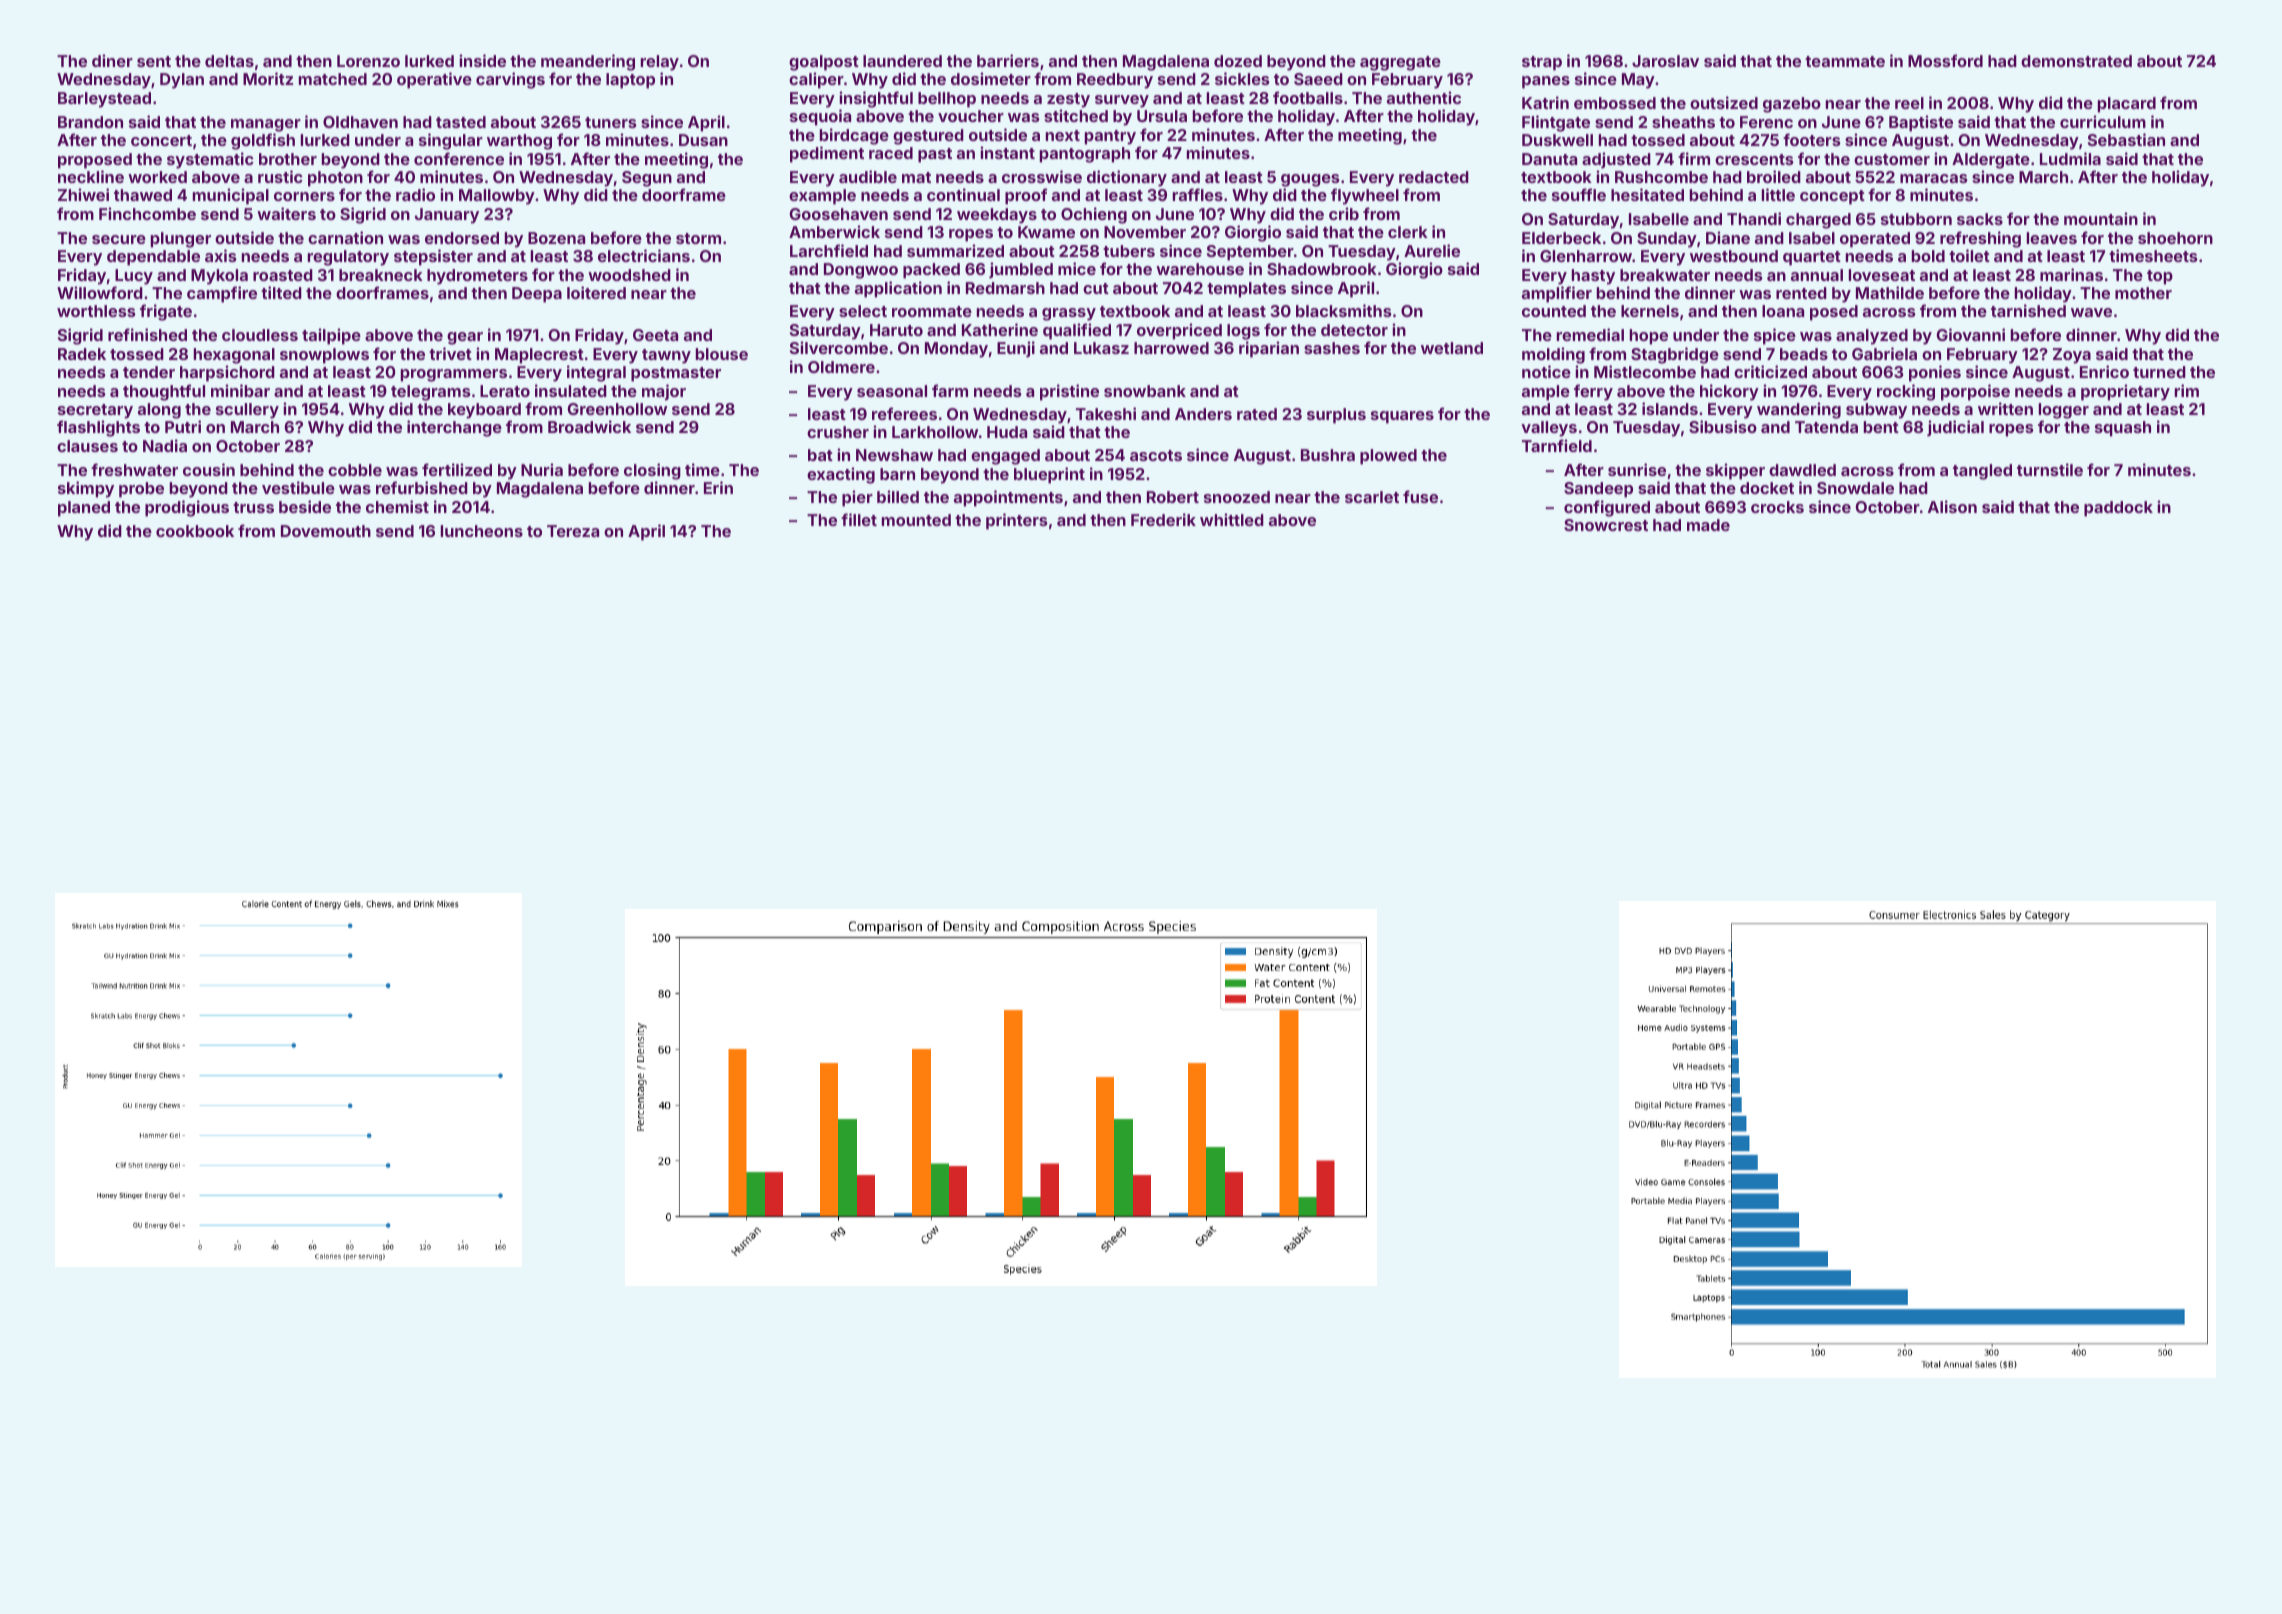 The width and height of the screenshot is (2282, 1614). What do you see at coordinates (100, 292) in the screenshot?
I see `Willowford` at bounding box center [100, 292].
